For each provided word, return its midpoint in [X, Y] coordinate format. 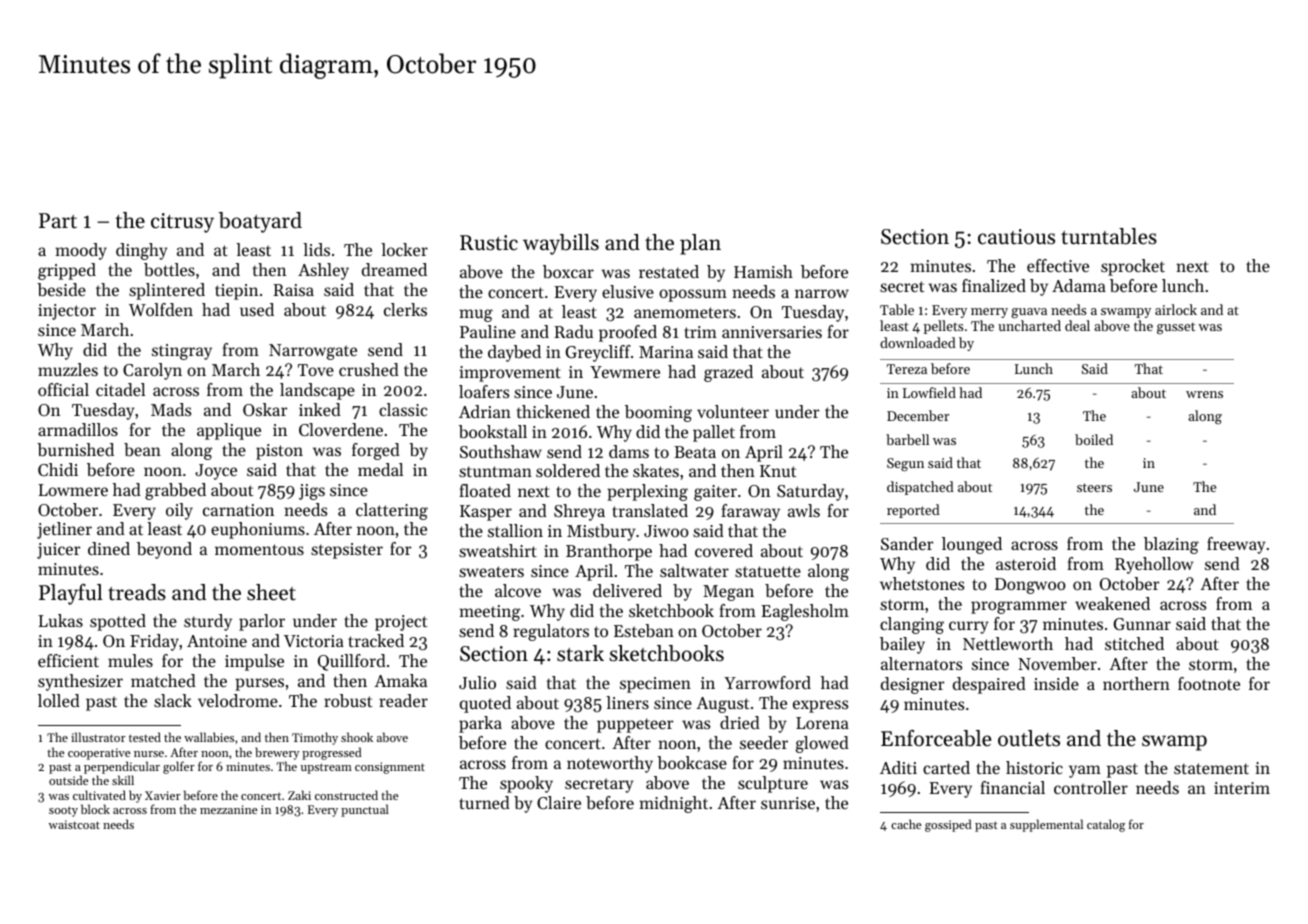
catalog [1106, 825]
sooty [63, 811]
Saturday [810, 492]
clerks [405, 309]
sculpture [773, 784]
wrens [1204, 394]
